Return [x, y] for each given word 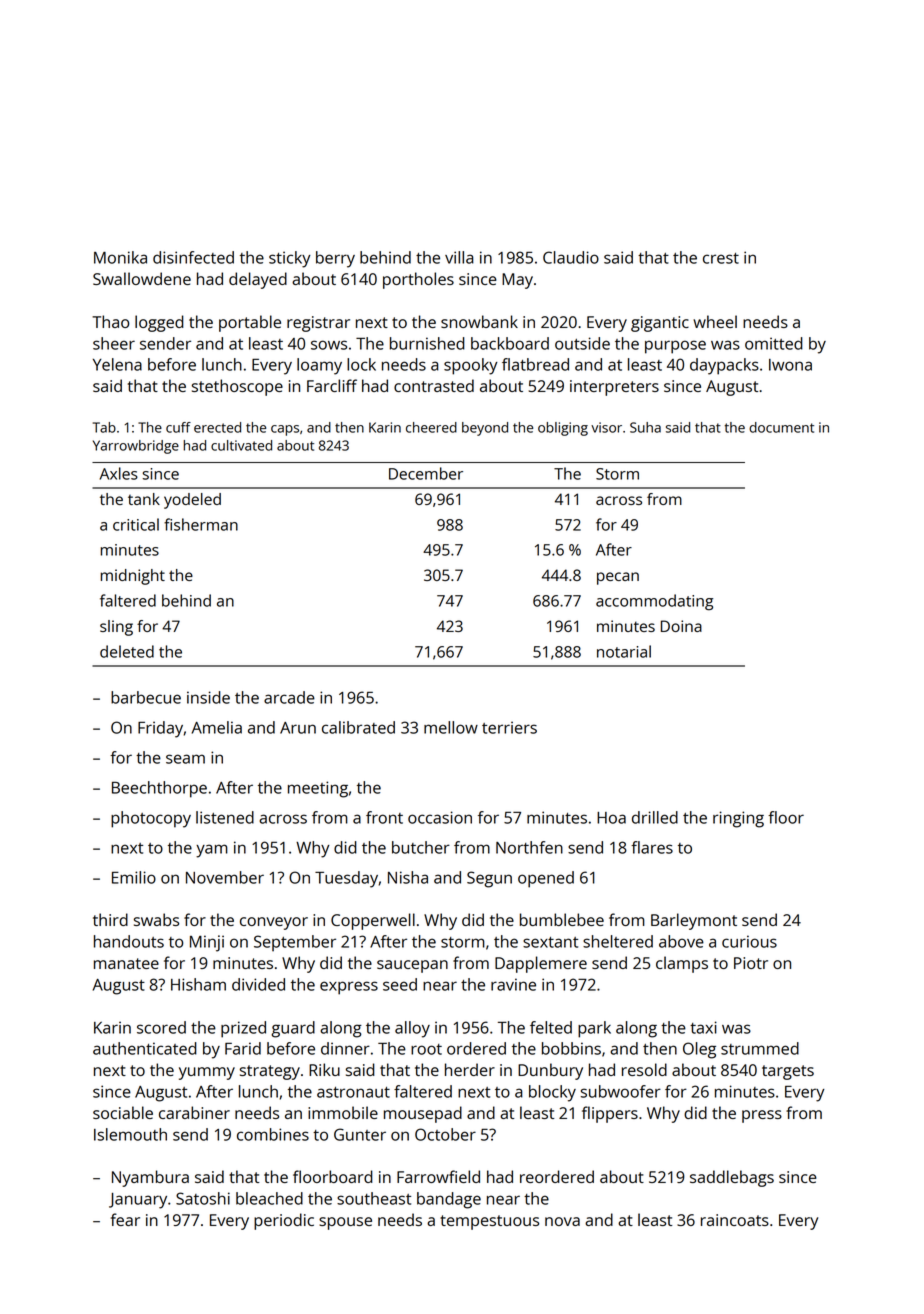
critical [136, 524]
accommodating [654, 602]
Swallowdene [142, 278]
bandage [449, 1200]
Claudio [571, 257]
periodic [284, 1221]
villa [459, 257]
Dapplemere [541, 964]
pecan [618, 578]
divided [258, 984]
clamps [682, 964]
